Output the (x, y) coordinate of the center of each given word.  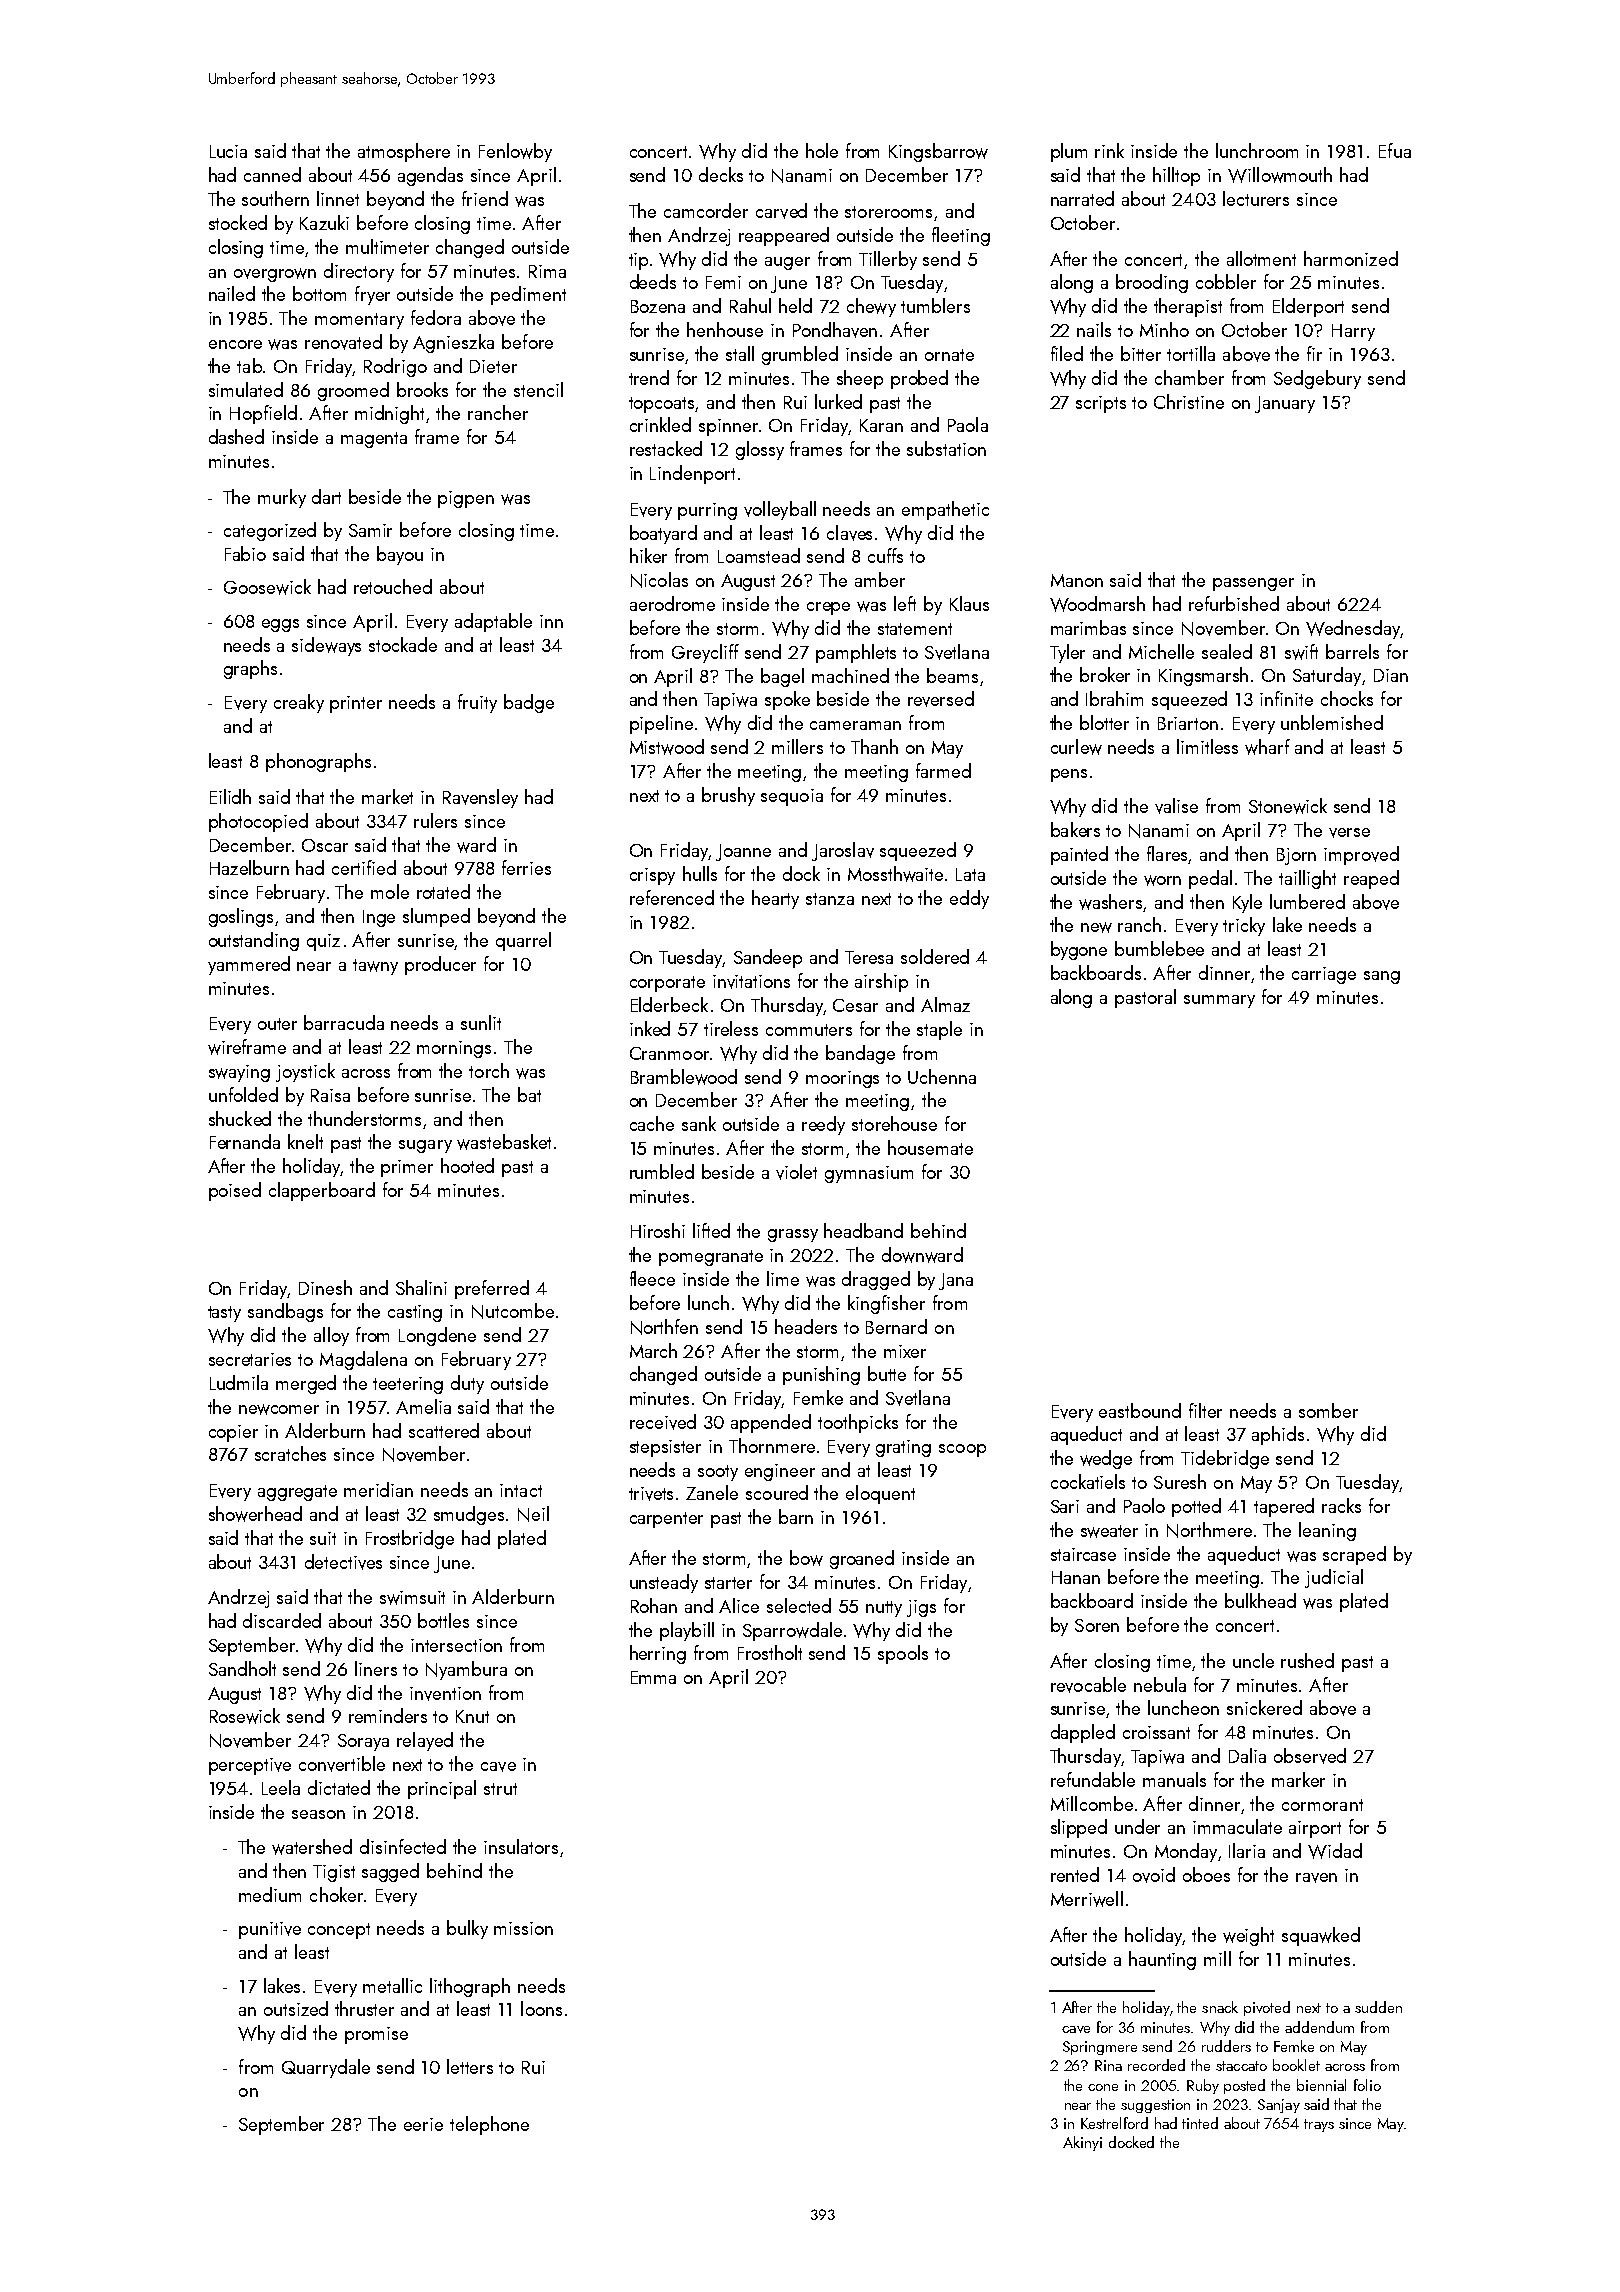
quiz (323, 942)
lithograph (470, 1987)
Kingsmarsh (1203, 676)
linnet (338, 198)
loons (541, 2008)
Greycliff (705, 653)
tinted (1200, 2123)
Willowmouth (1280, 175)
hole (822, 150)
